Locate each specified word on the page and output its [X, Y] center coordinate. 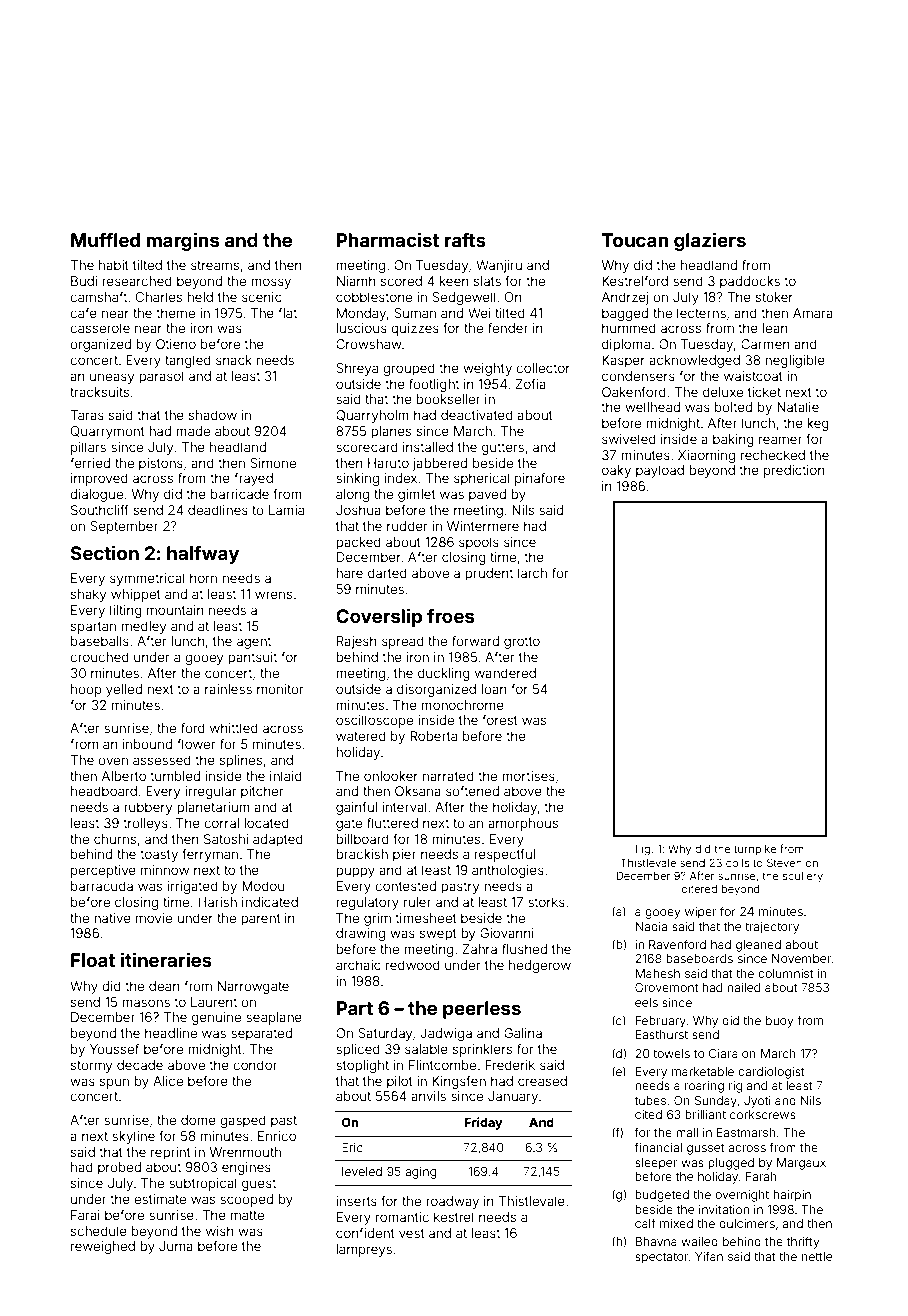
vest [412, 1233]
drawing [360, 934]
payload [660, 471]
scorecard [367, 447]
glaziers [710, 241]
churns [115, 839]
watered [361, 736]
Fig [642, 850]
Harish [217, 902]
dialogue [96, 495]
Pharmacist [388, 239]
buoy [780, 1022]
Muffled [105, 239]
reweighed [103, 1247]
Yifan [709, 1256]
